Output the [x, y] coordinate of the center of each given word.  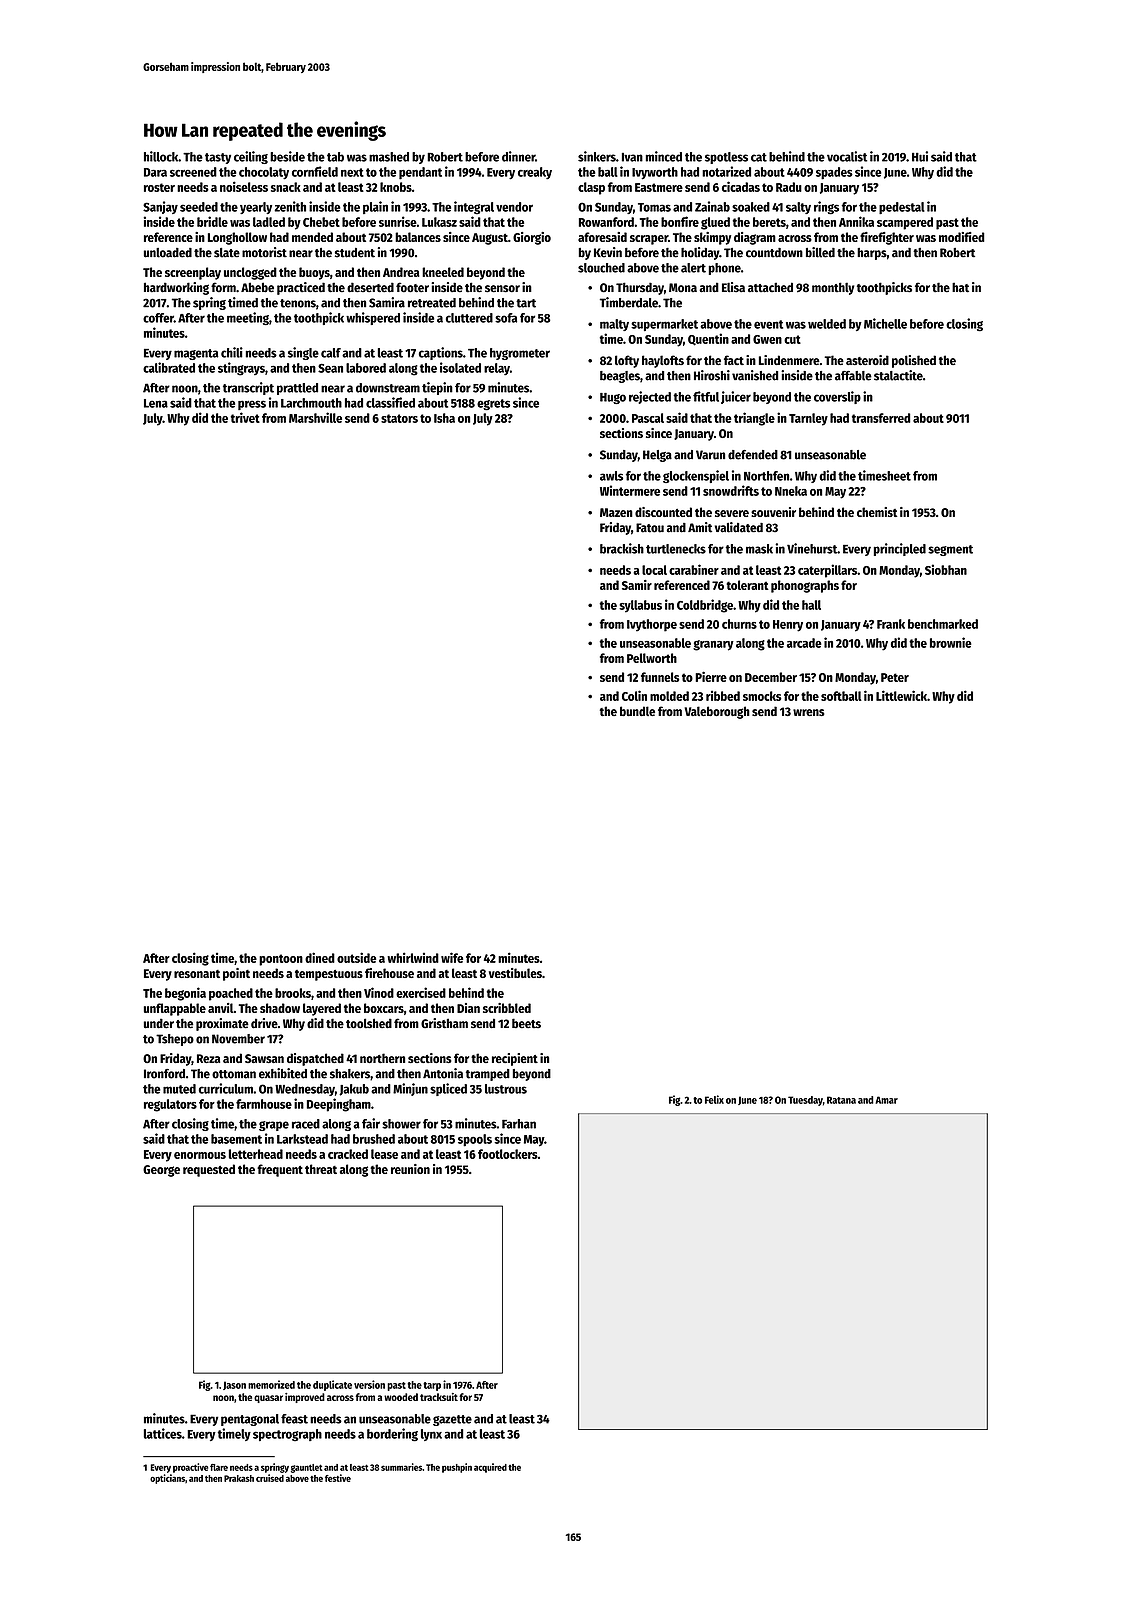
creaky [535, 173]
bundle [637, 711]
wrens [809, 712]
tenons [298, 303]
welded [827, 324]
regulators [170, 1105]
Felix [714, 1099]
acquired [490, 1468]
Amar [886, 1100]
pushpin [457, 1468]
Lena [156, 403]
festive [338, 1478]
